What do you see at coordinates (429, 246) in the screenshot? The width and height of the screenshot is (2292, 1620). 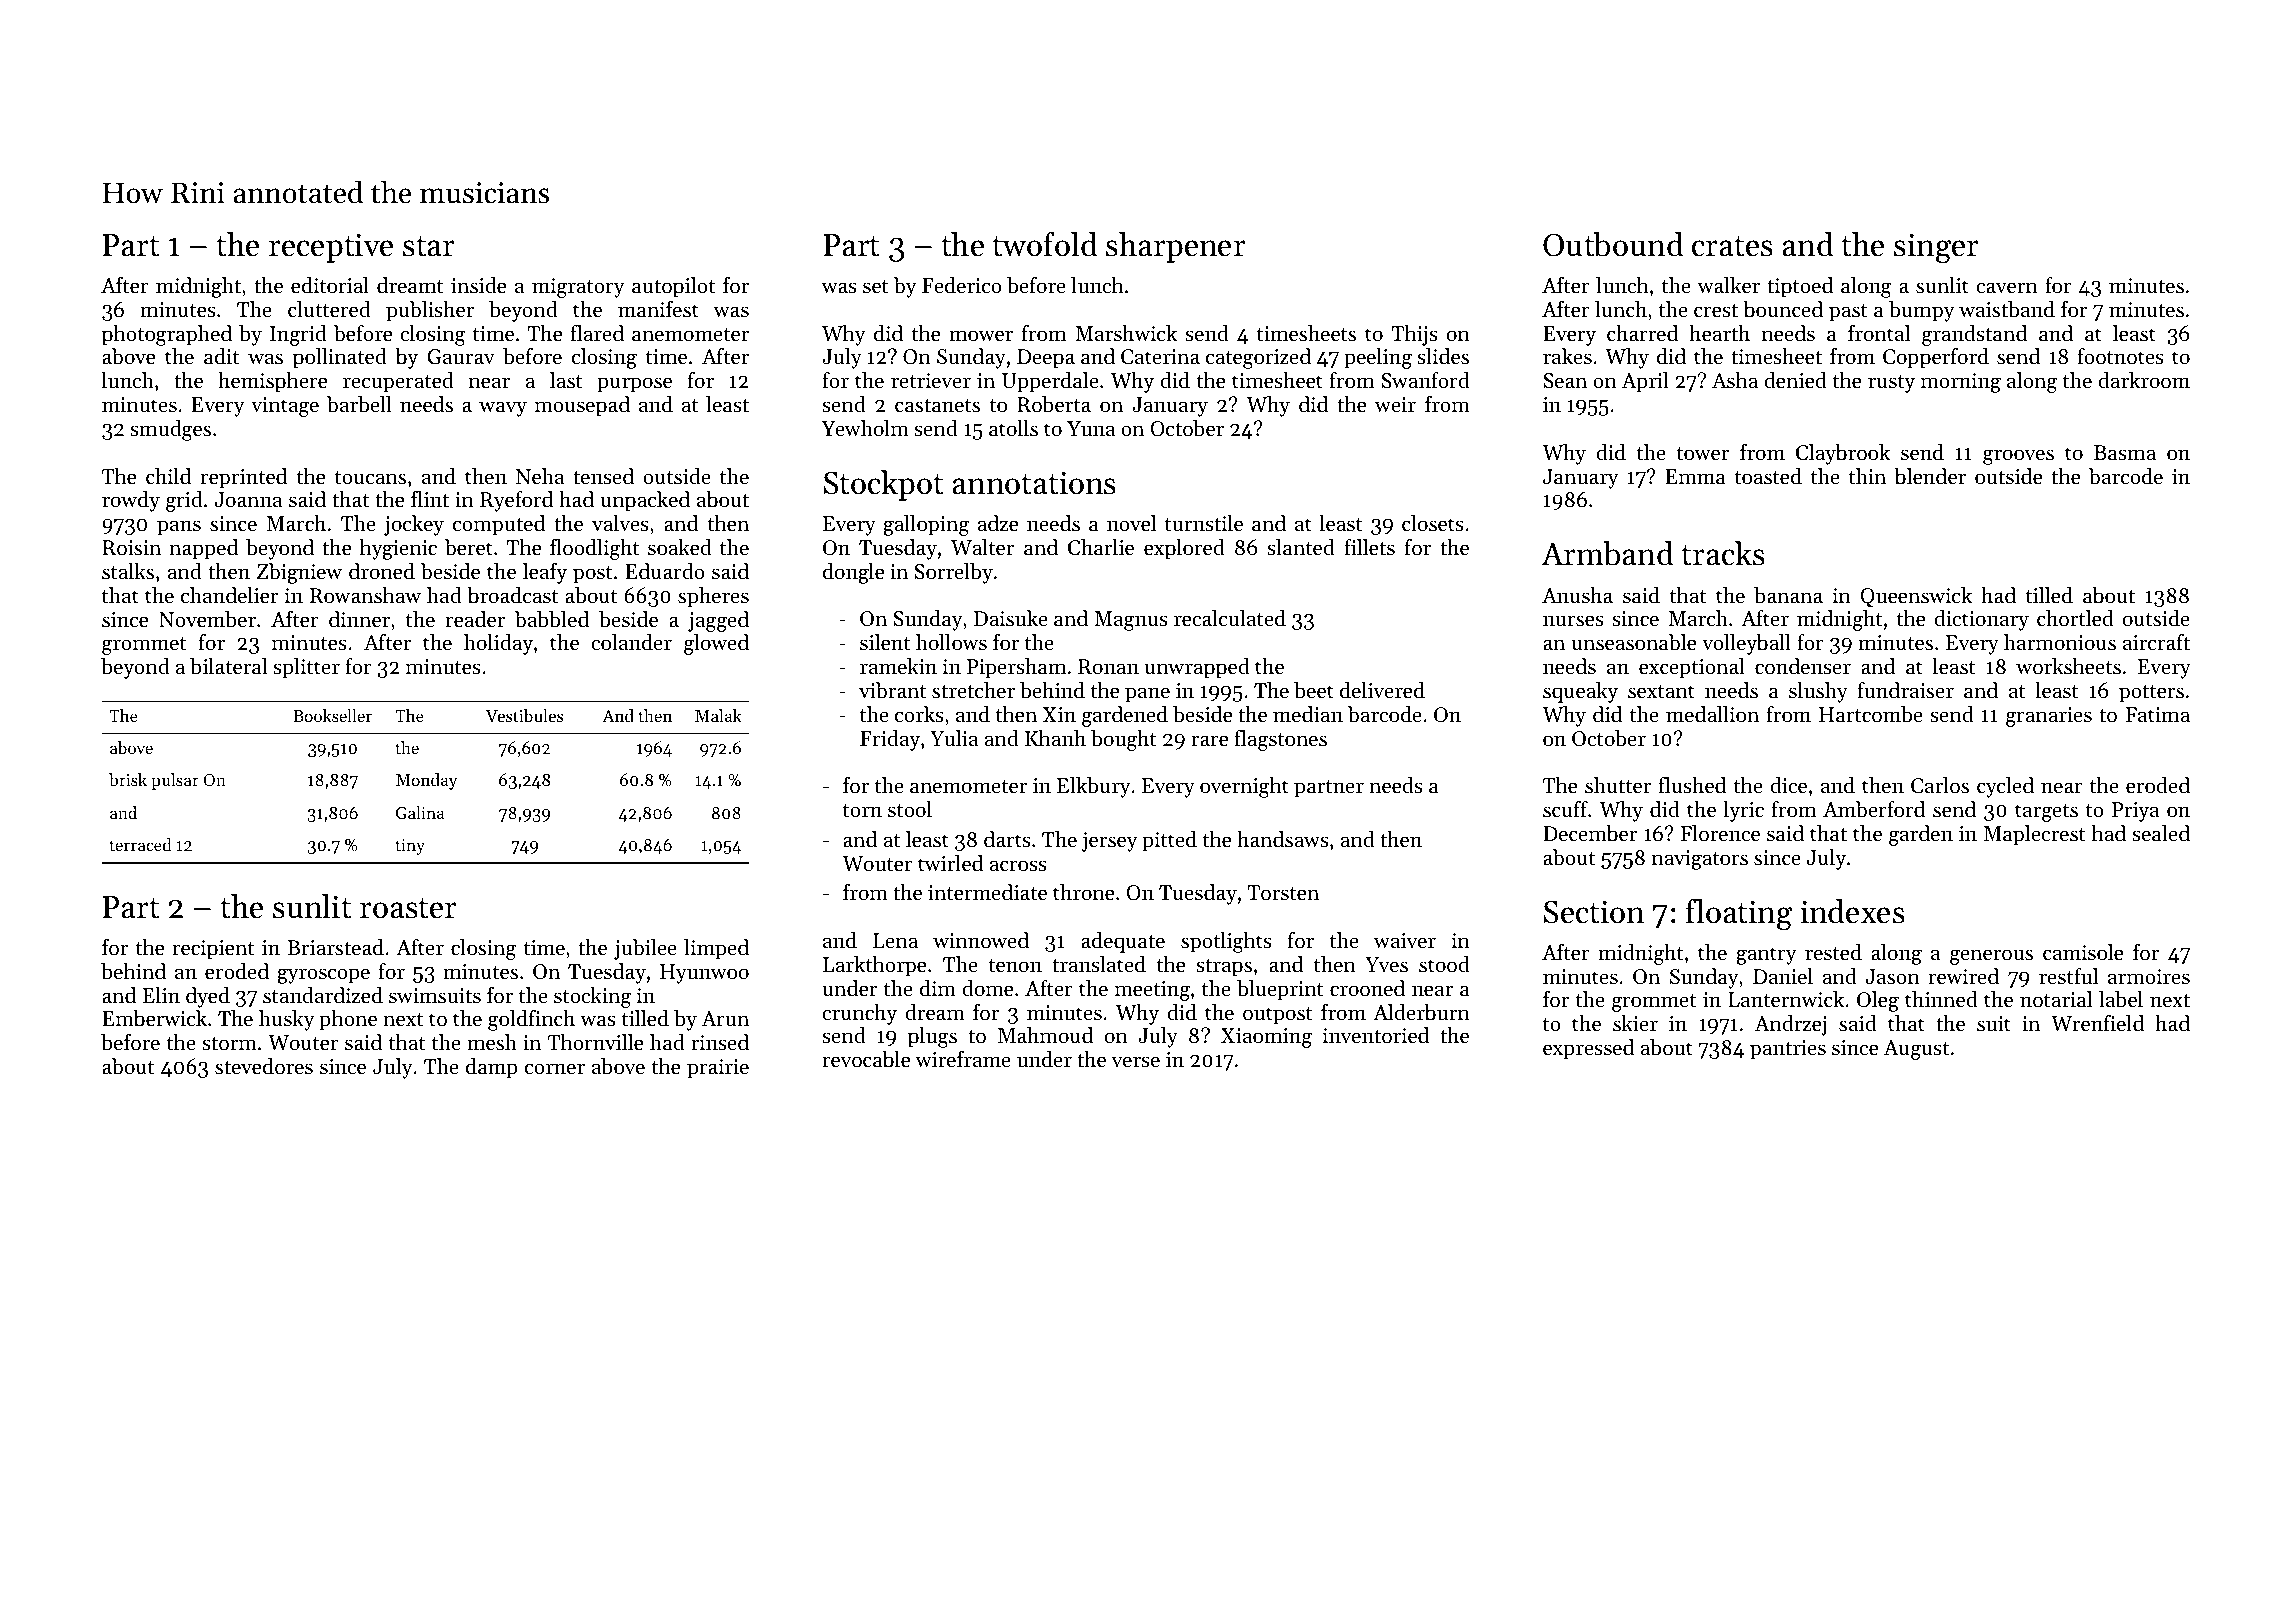 I see `star` at bounding box center [429, 246].
